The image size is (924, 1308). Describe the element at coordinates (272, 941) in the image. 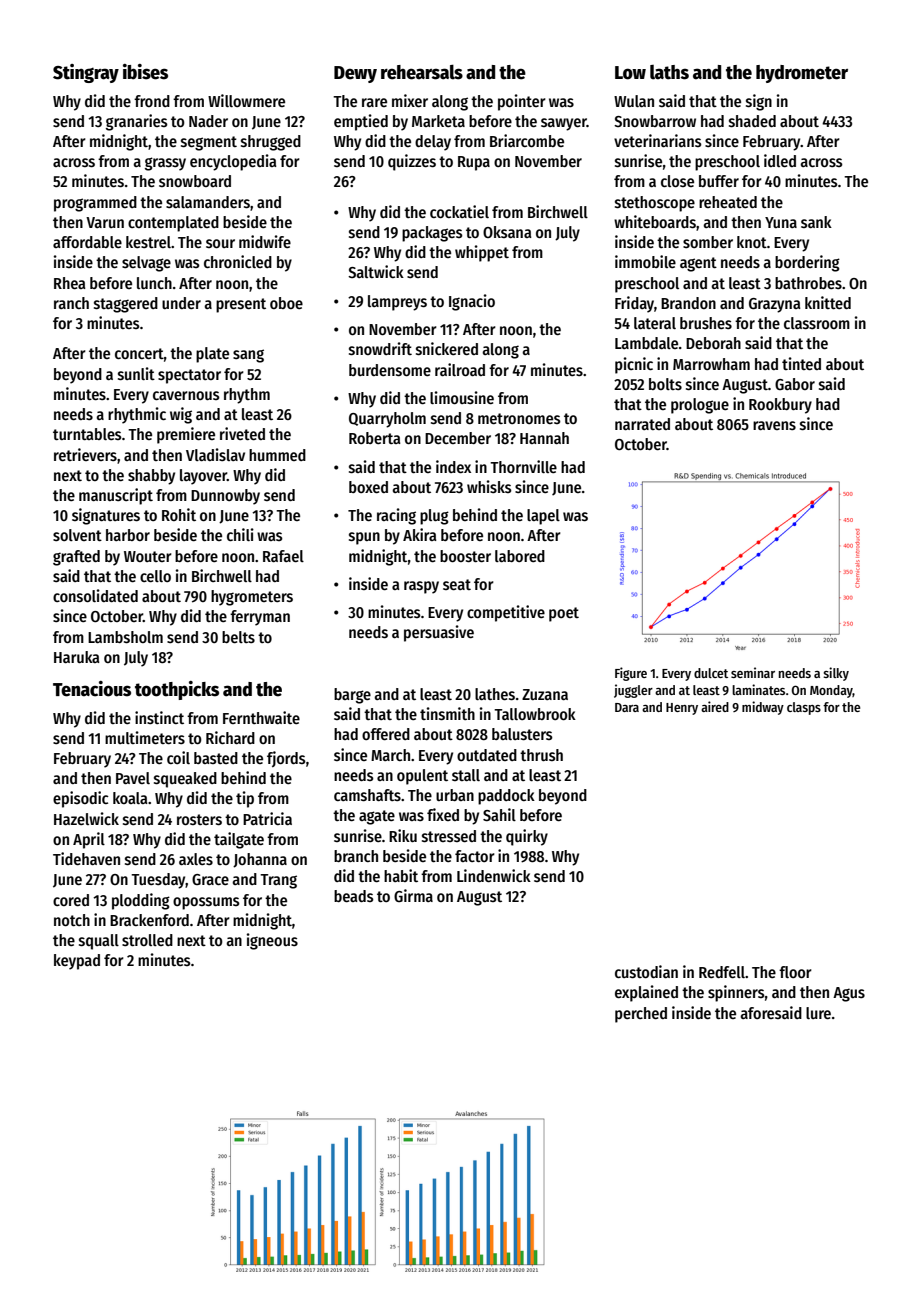

I see `igneous` at that location.
